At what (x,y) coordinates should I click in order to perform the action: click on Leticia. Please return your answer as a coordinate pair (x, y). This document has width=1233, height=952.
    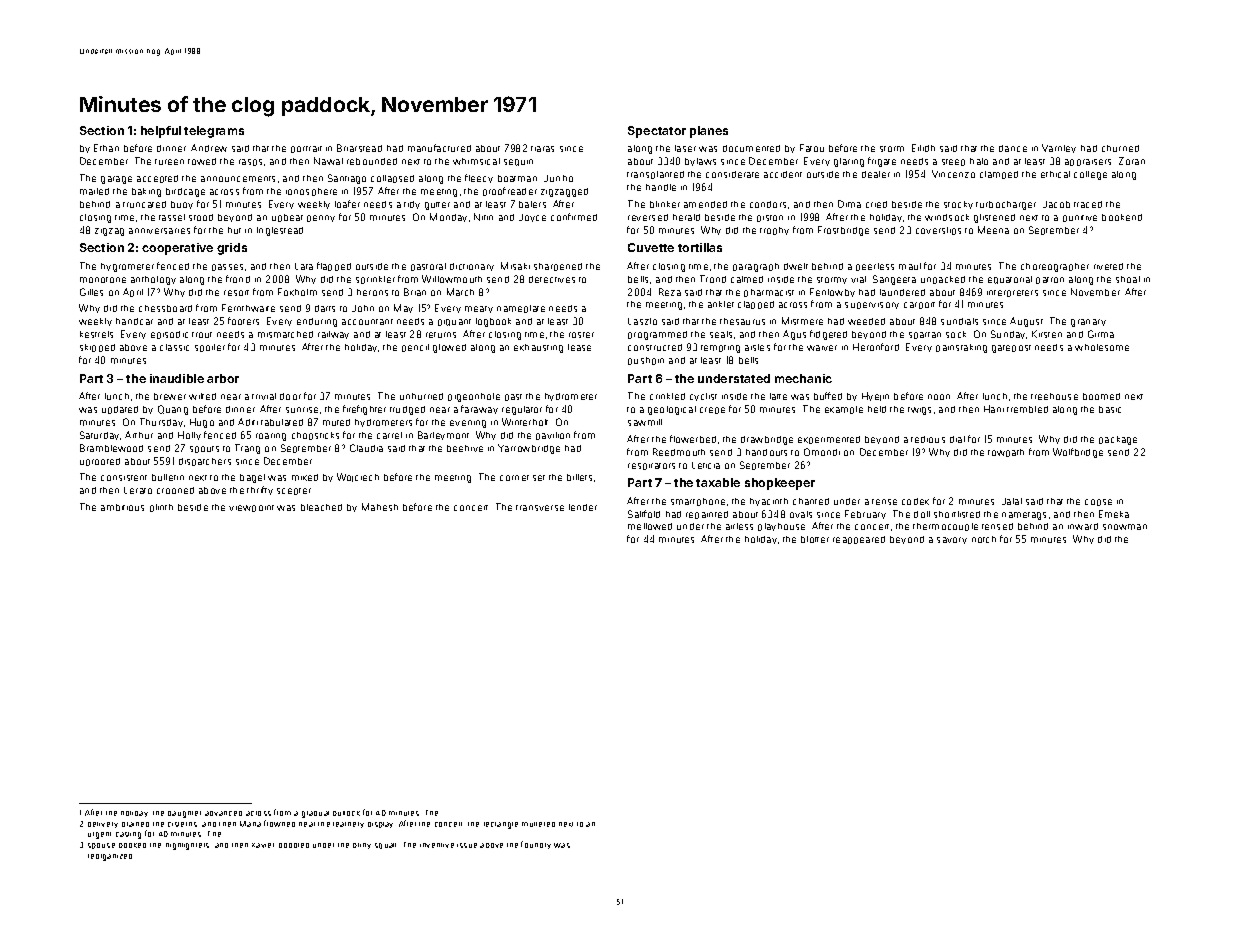
    Looking at the image, I should click on (706, 465).
